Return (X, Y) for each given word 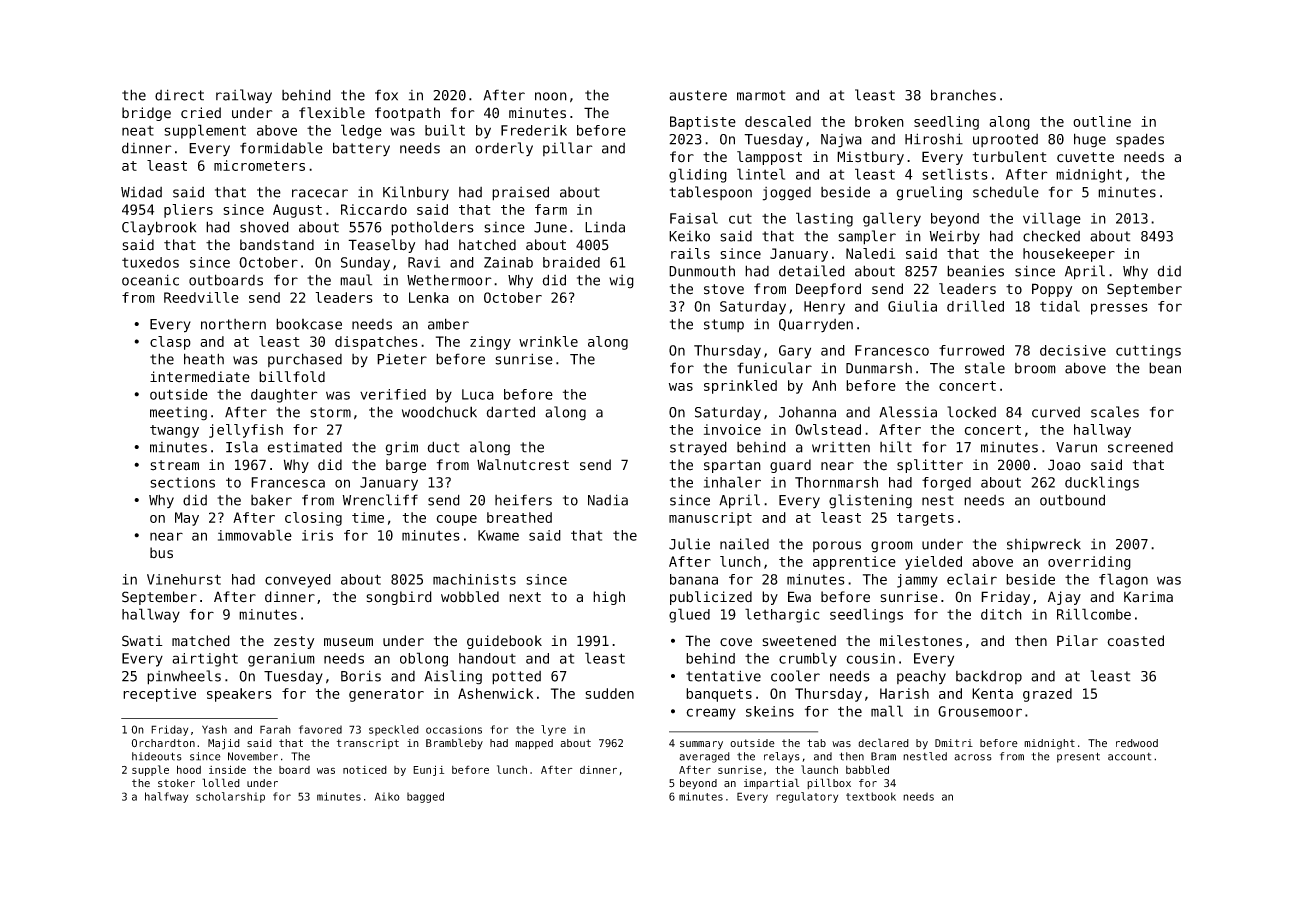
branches (963, 95)
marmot (761, 95)
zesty (294, 642)
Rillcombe (1094, 614)
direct (179, 95)
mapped (534, 744)
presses (1119, 309)
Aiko (387, 796)
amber (448, 324)
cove (736, 642)
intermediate (200, 377)
